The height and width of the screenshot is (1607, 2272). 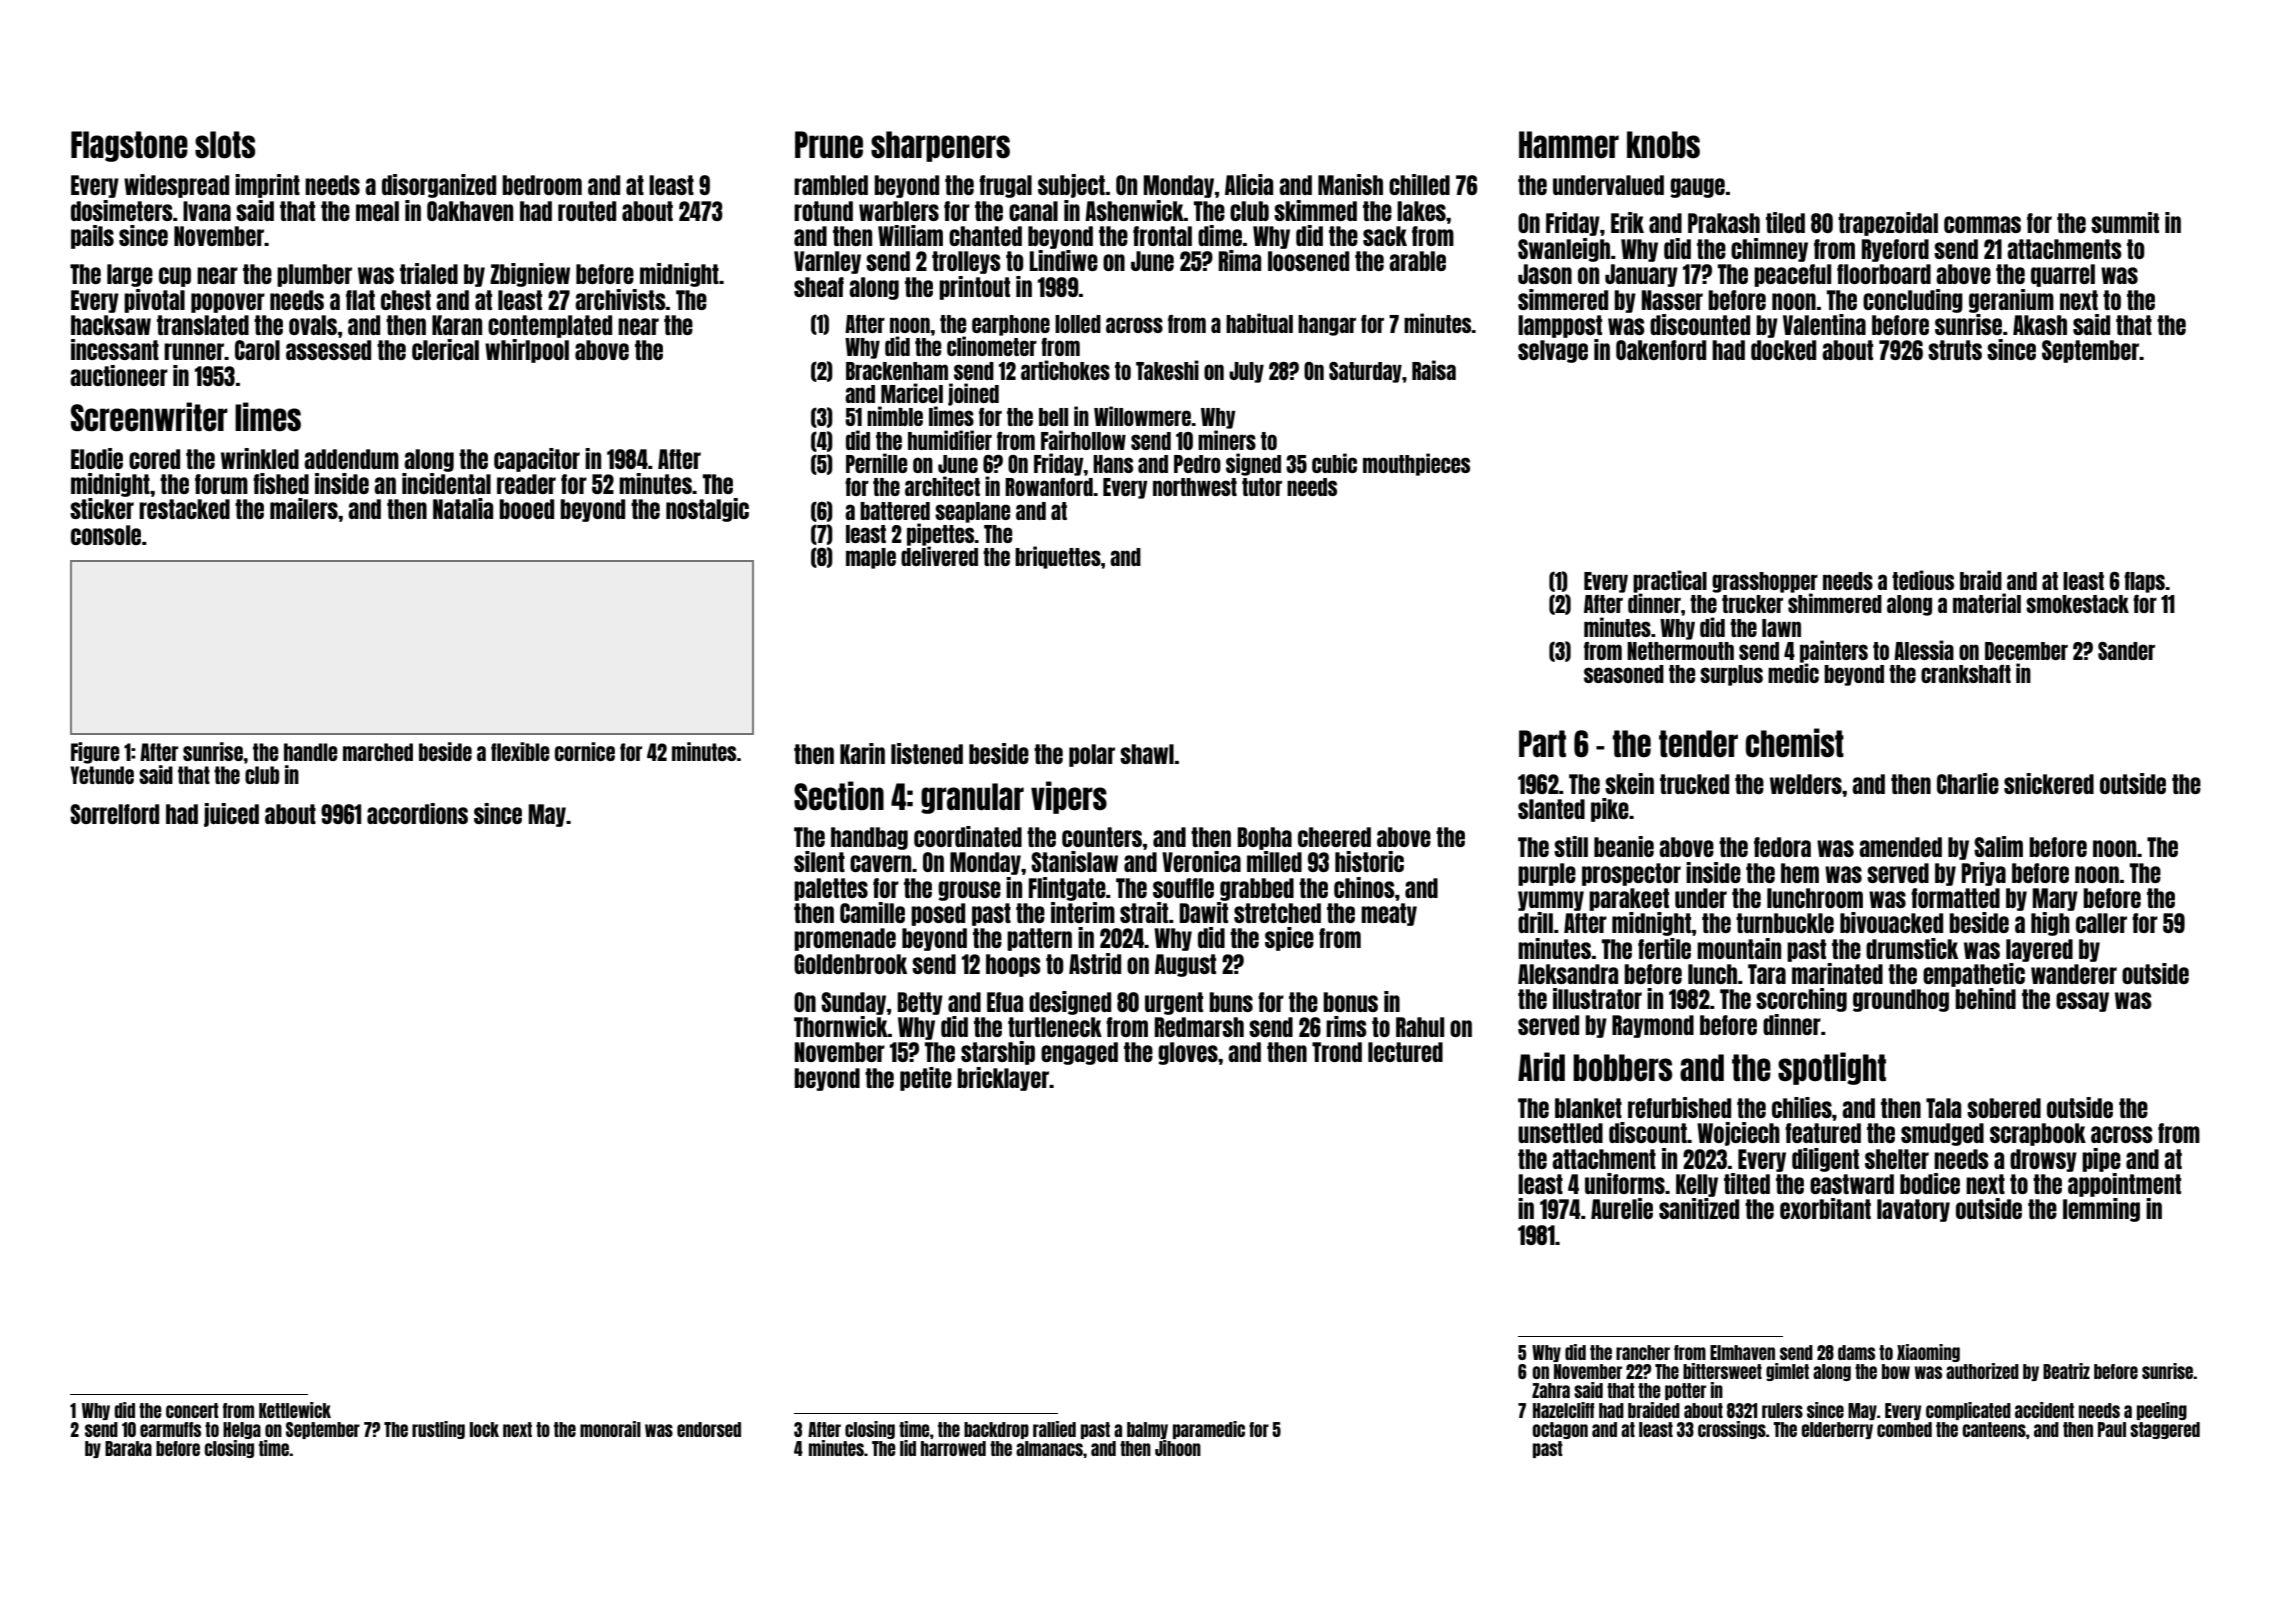 What do you see at coordinates (1663, 145) in the screenshot?
I see `knobs` at bounding box center [1663, 145].
